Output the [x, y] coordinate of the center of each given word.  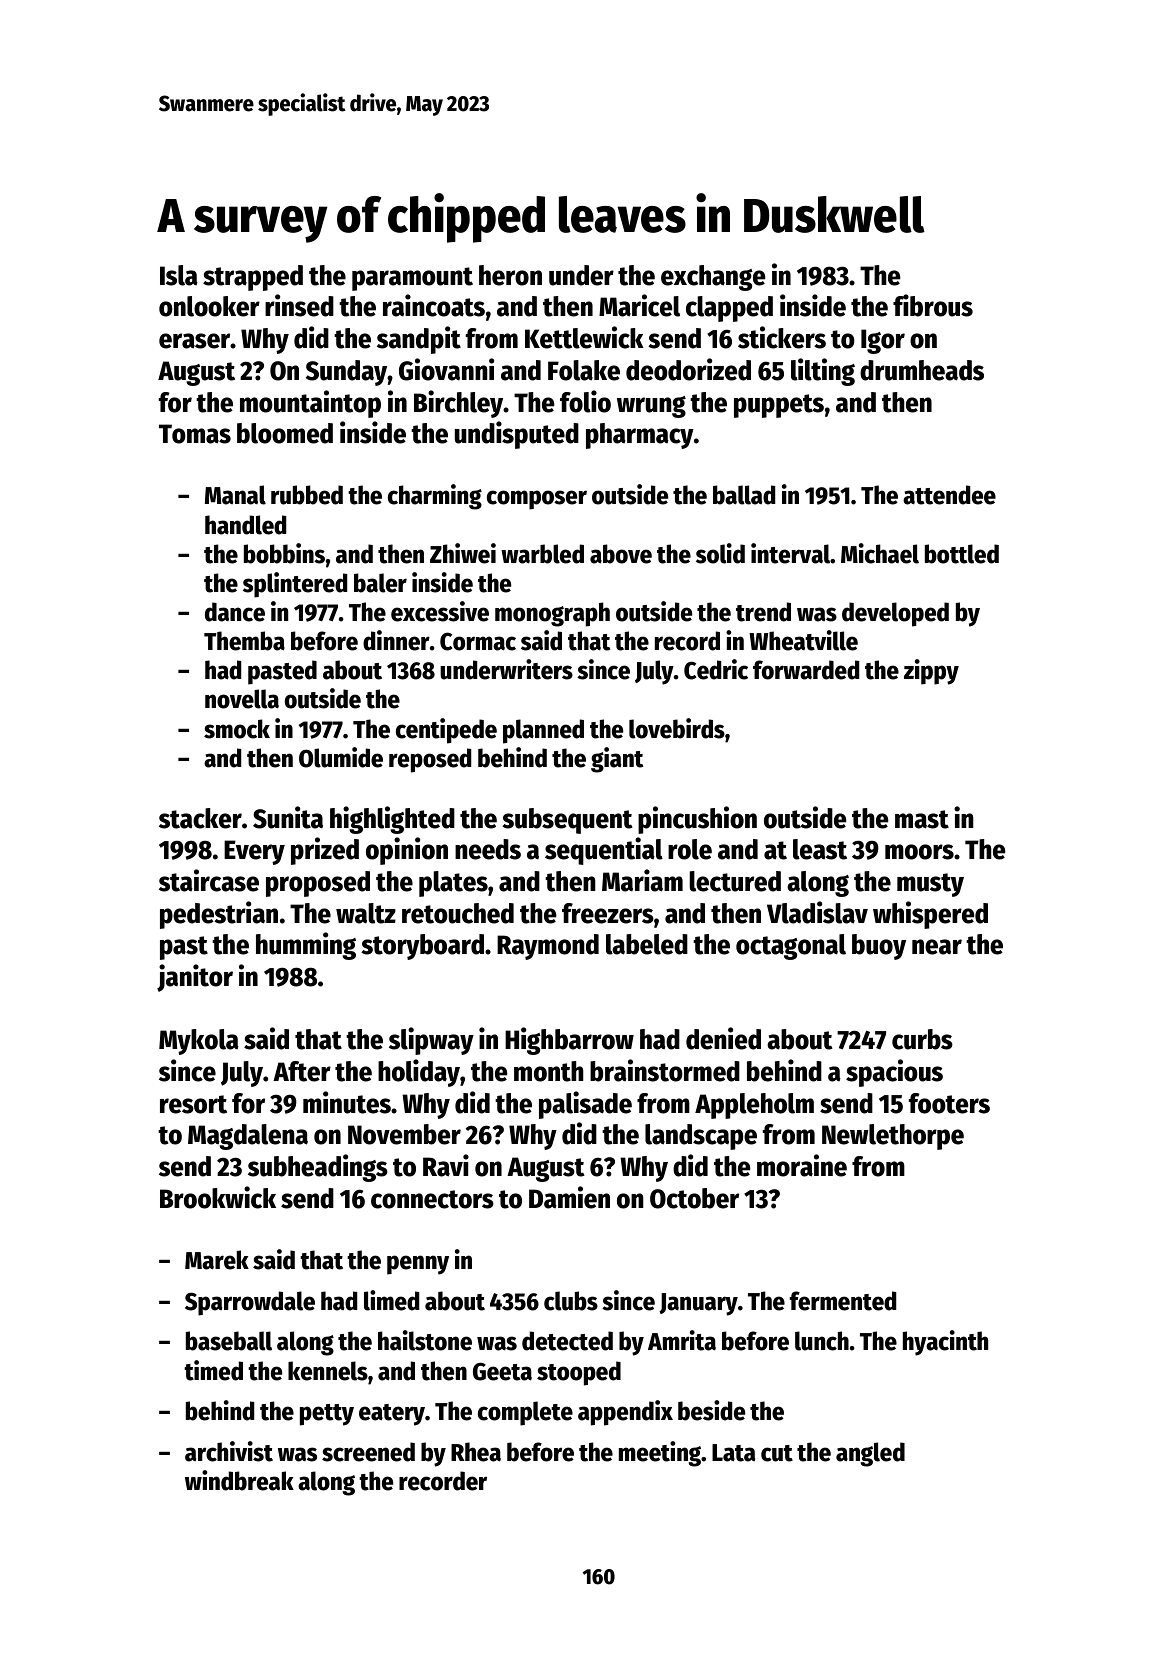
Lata [733, 1453]
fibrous [933, 305]
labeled [647, 944]
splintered [295, 585]
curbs [922, 1039]
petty [327, 1415]
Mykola [199, 1042]
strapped [253, 278]
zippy [931, 672]
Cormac [478, 641]
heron [510, 275]
